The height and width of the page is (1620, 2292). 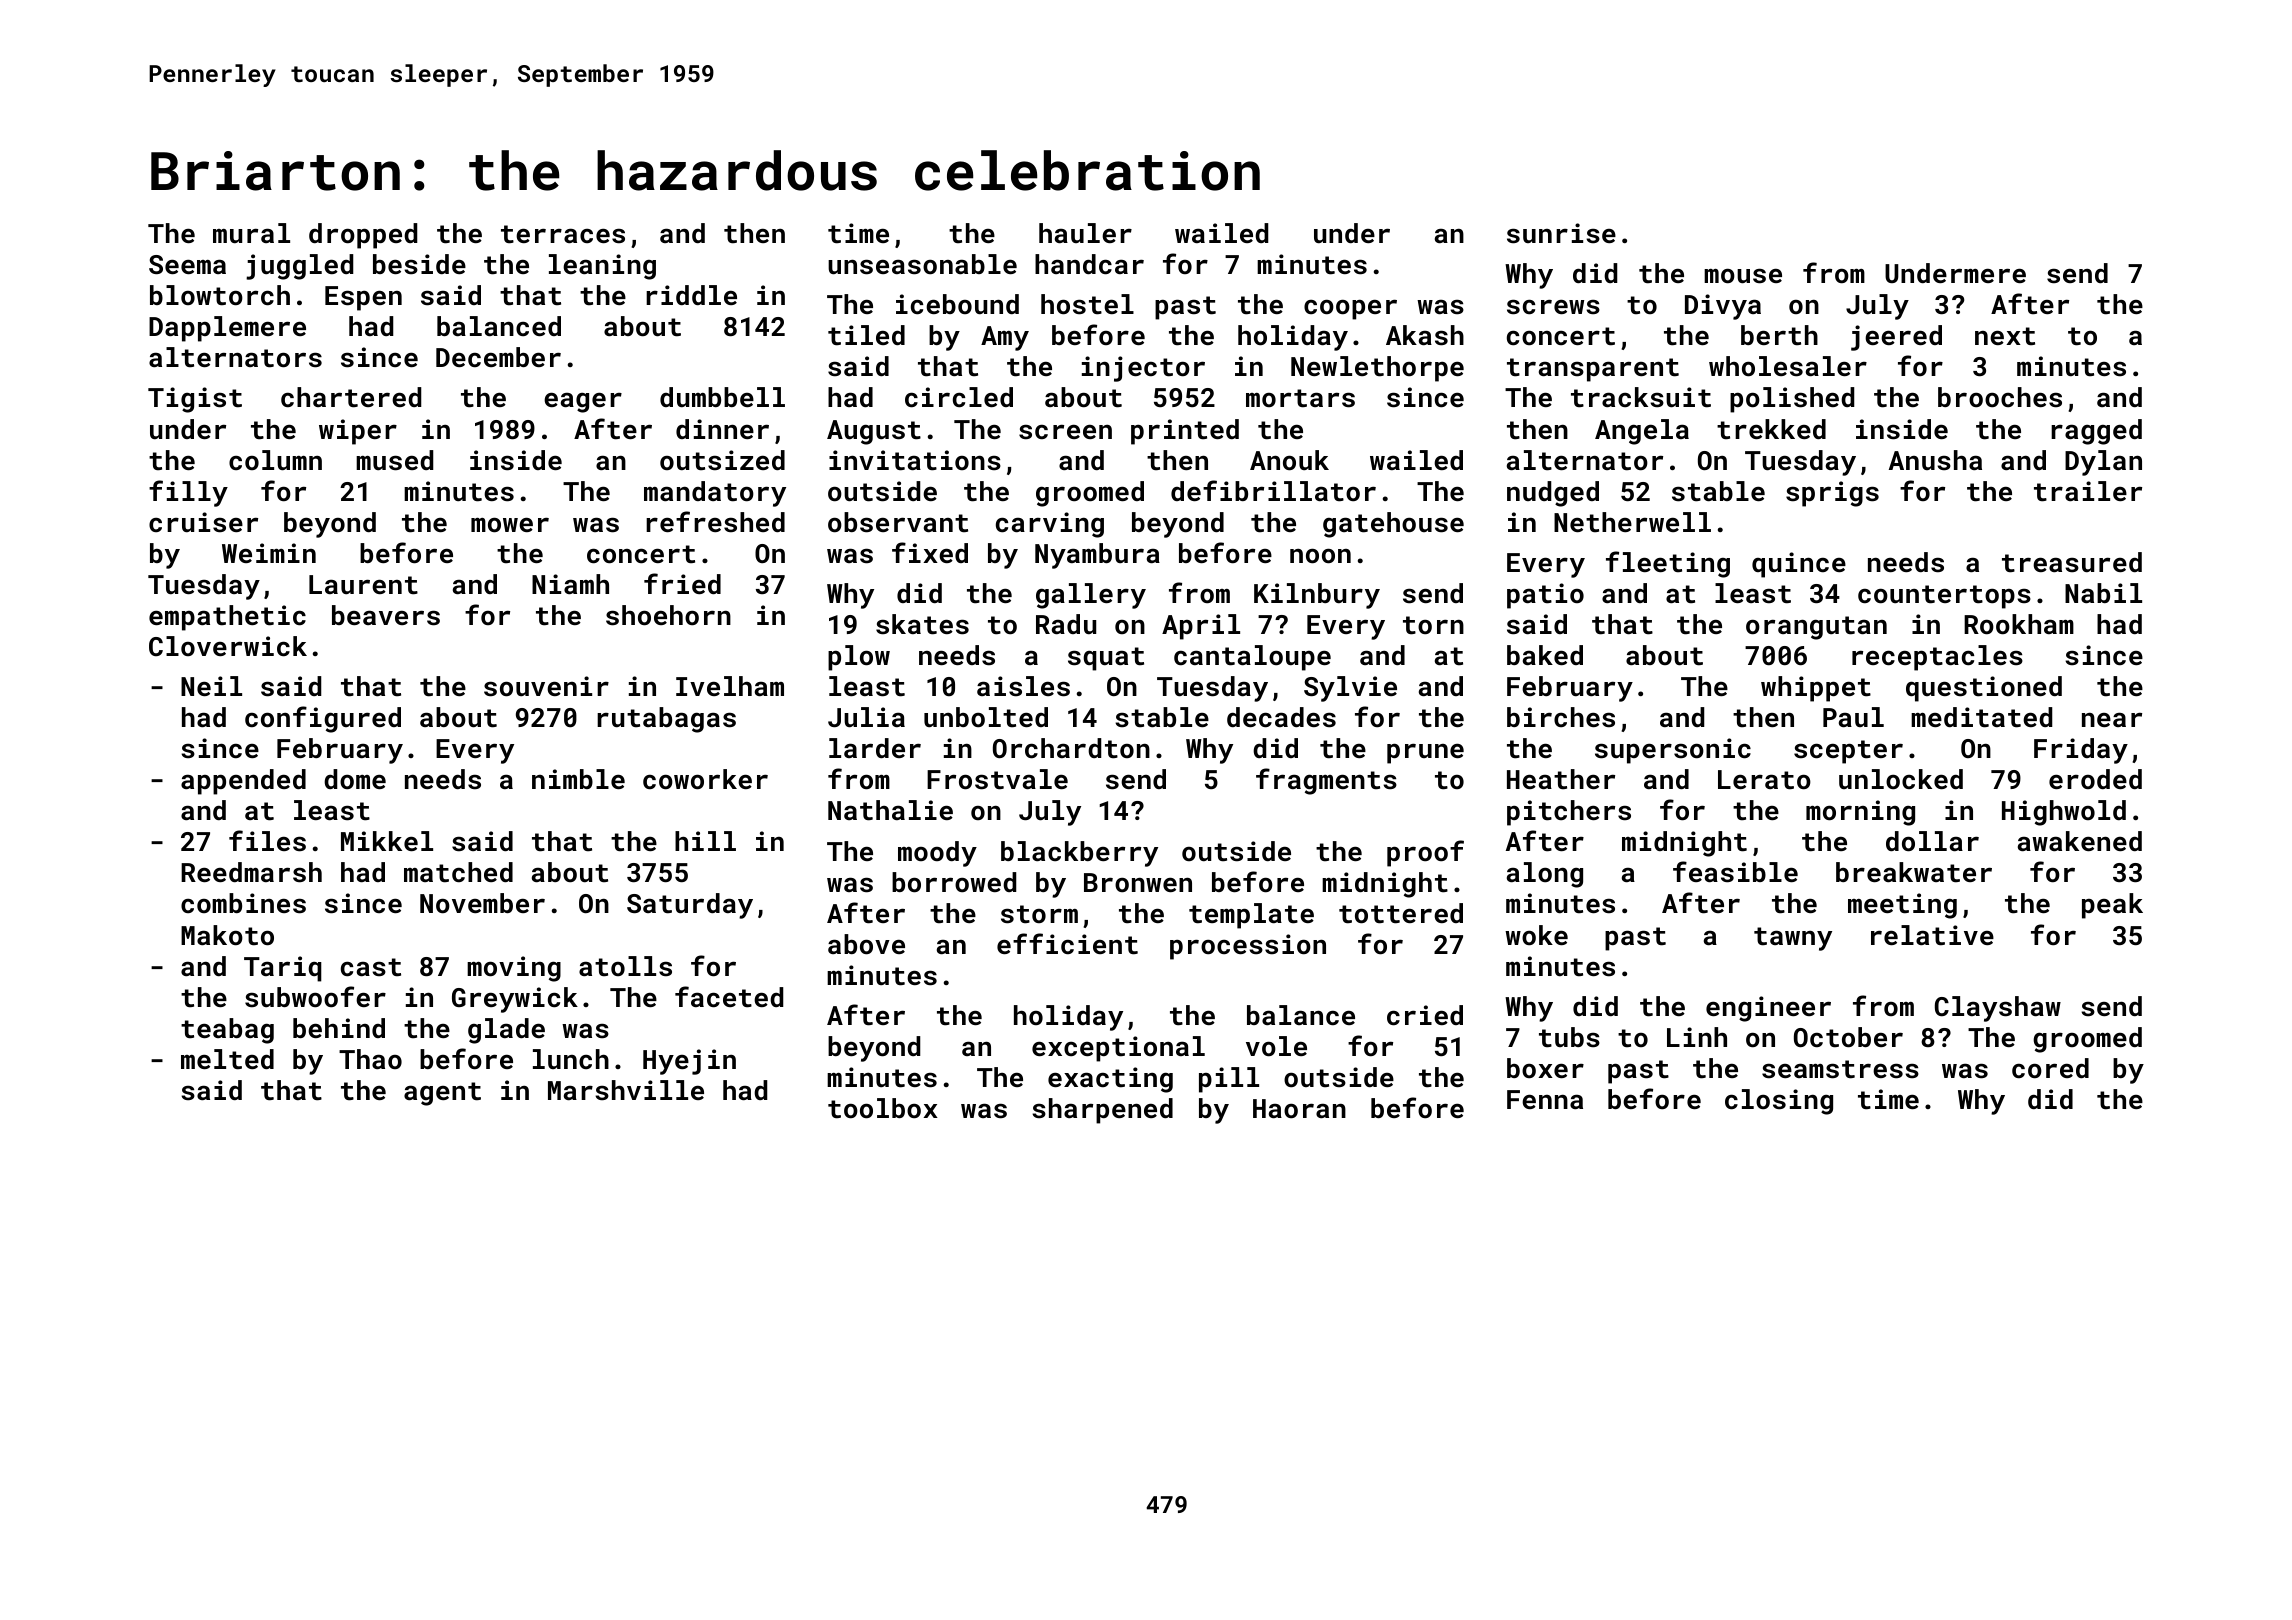 What do you see at coordinates (866, 944) in the page?
I see `above` at bounding box center [866, 944].
